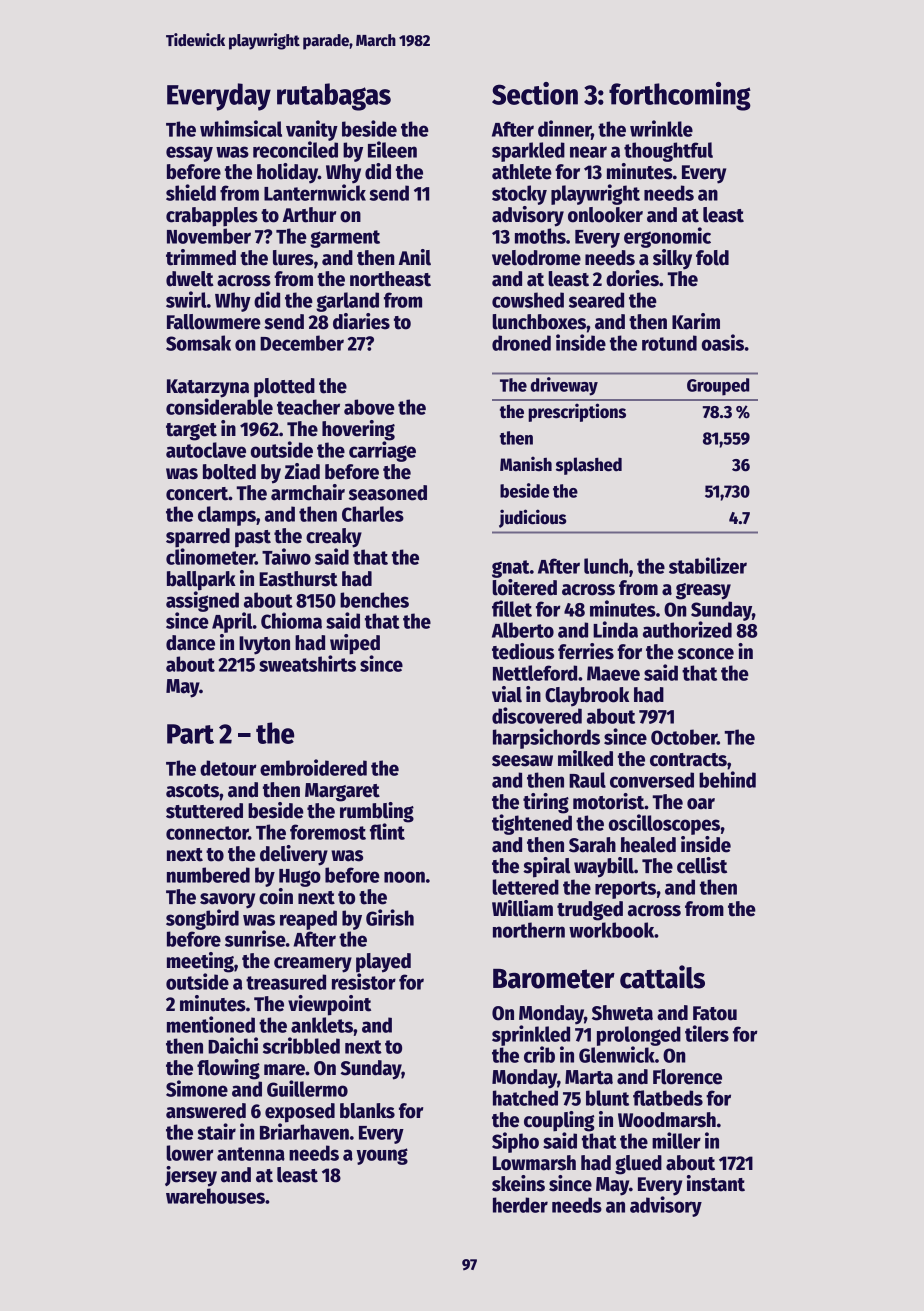  What do you see at coordinates (334, 97) in the screenshot?
I see `rutabagas` at bounding box center [334, 97].
